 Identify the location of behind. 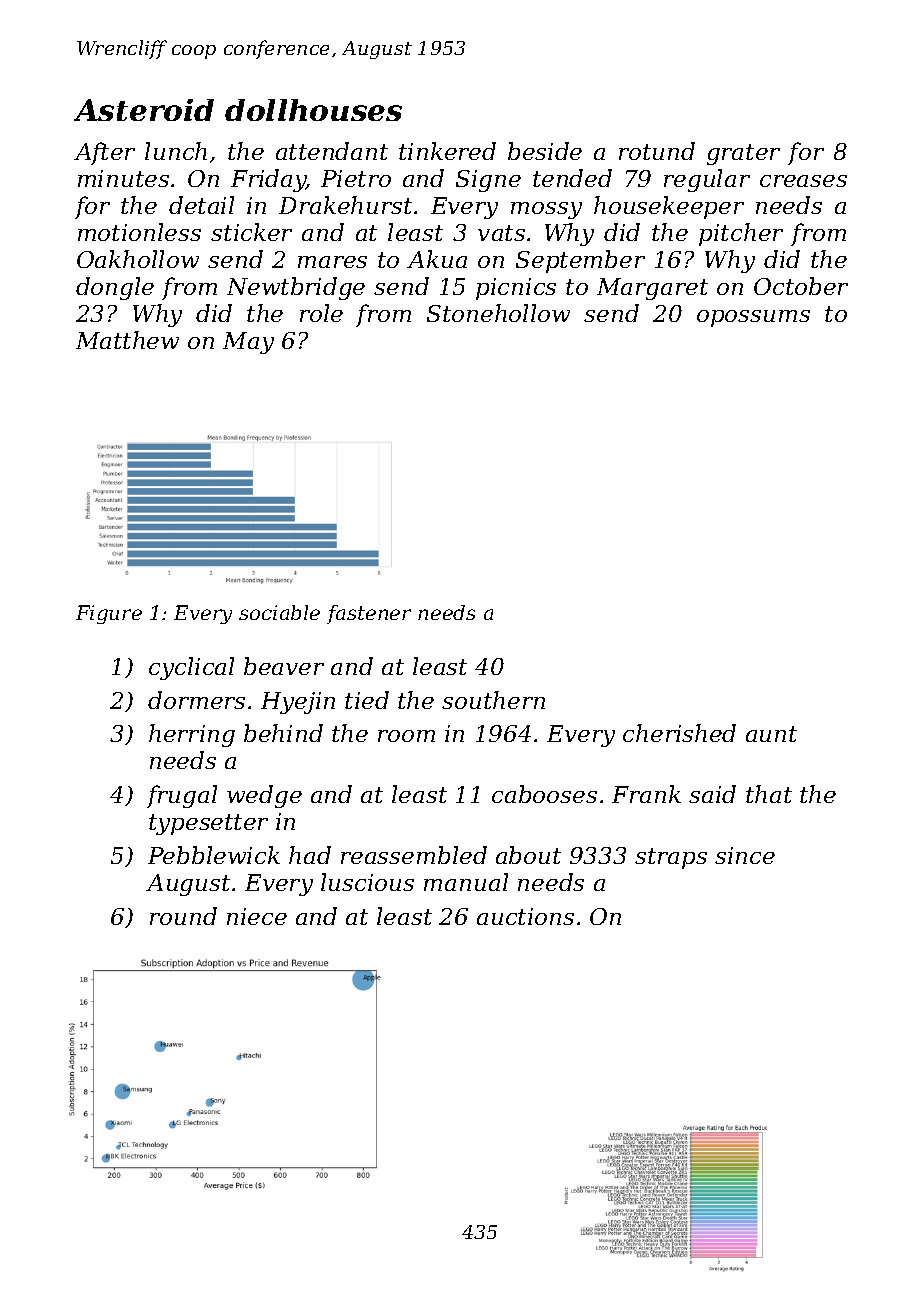
(283, 733).
